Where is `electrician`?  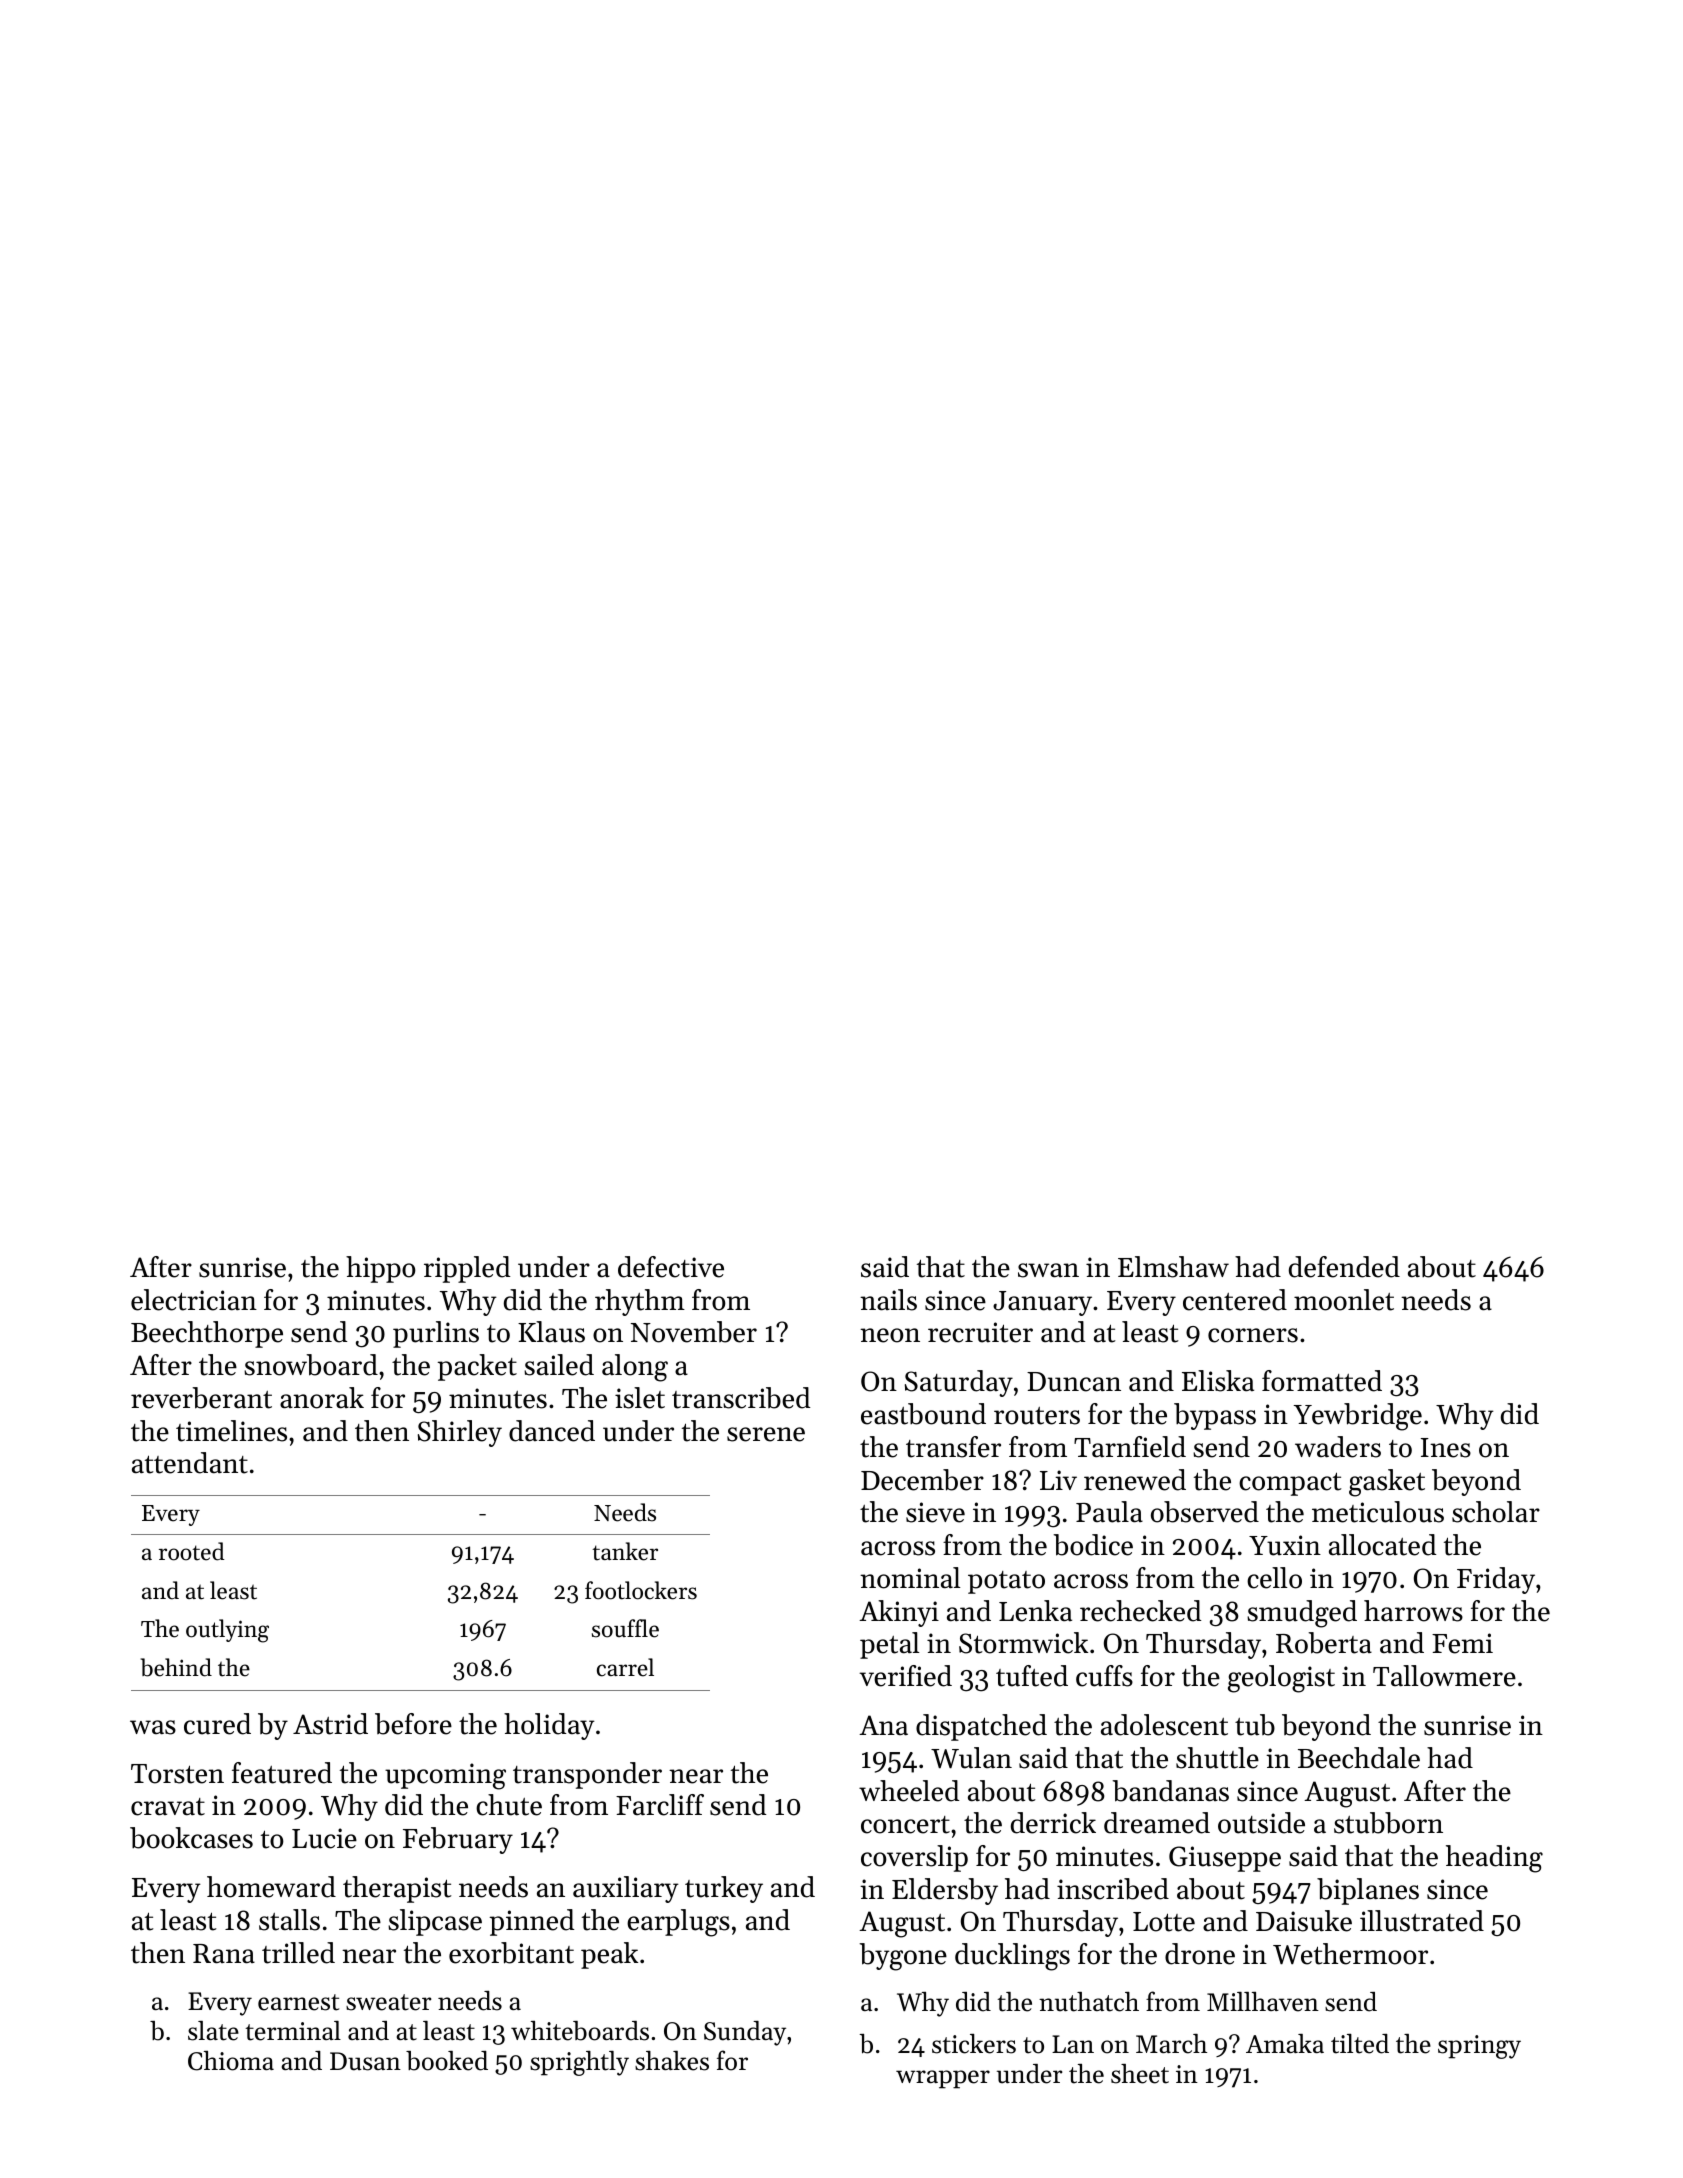
electrician is located at coordinates (194, 1300).
